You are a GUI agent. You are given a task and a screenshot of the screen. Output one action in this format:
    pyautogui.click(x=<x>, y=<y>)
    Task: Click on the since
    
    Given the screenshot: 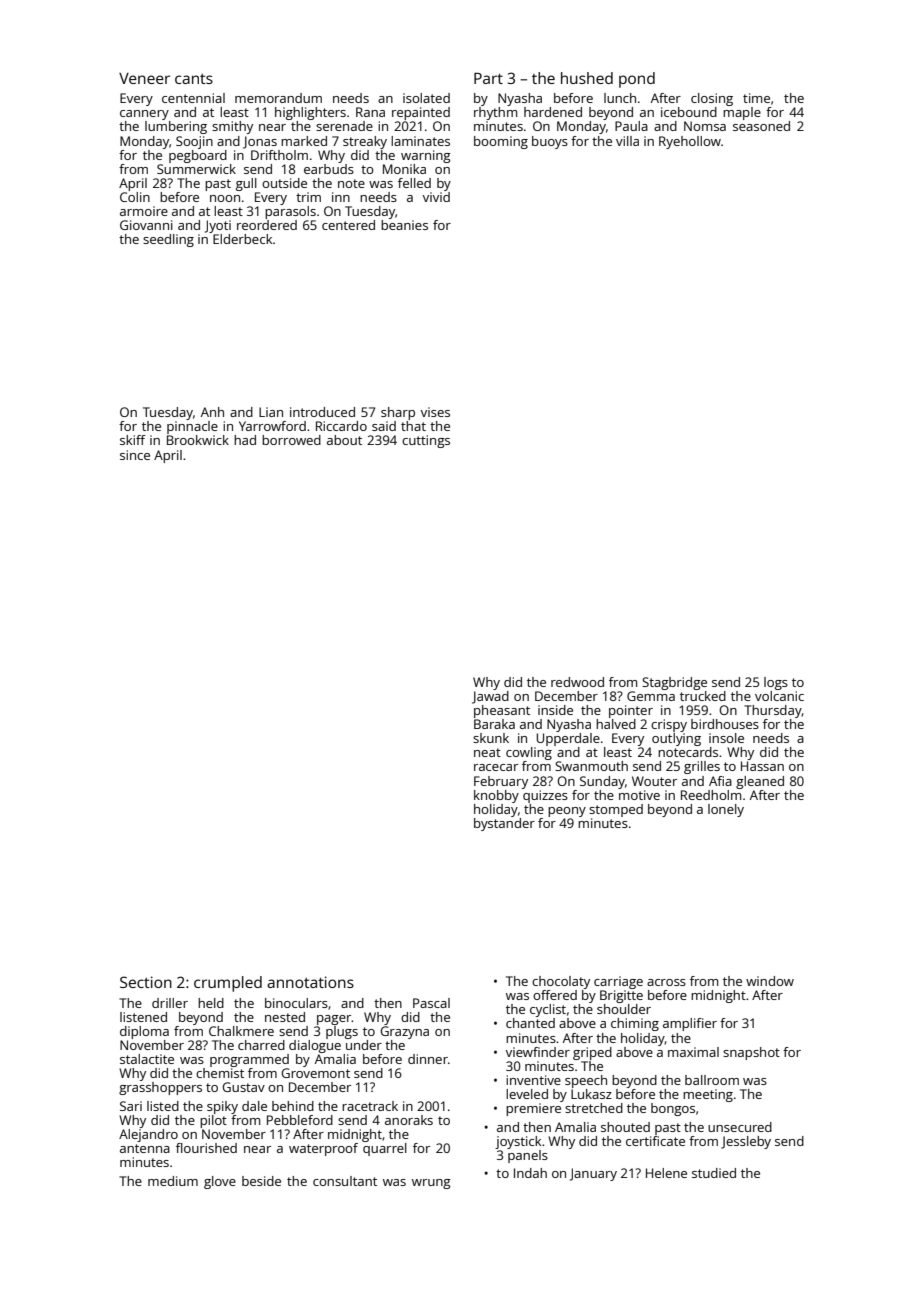 What is the action you would take?
    pyautogui.click(x=135, y=455)
